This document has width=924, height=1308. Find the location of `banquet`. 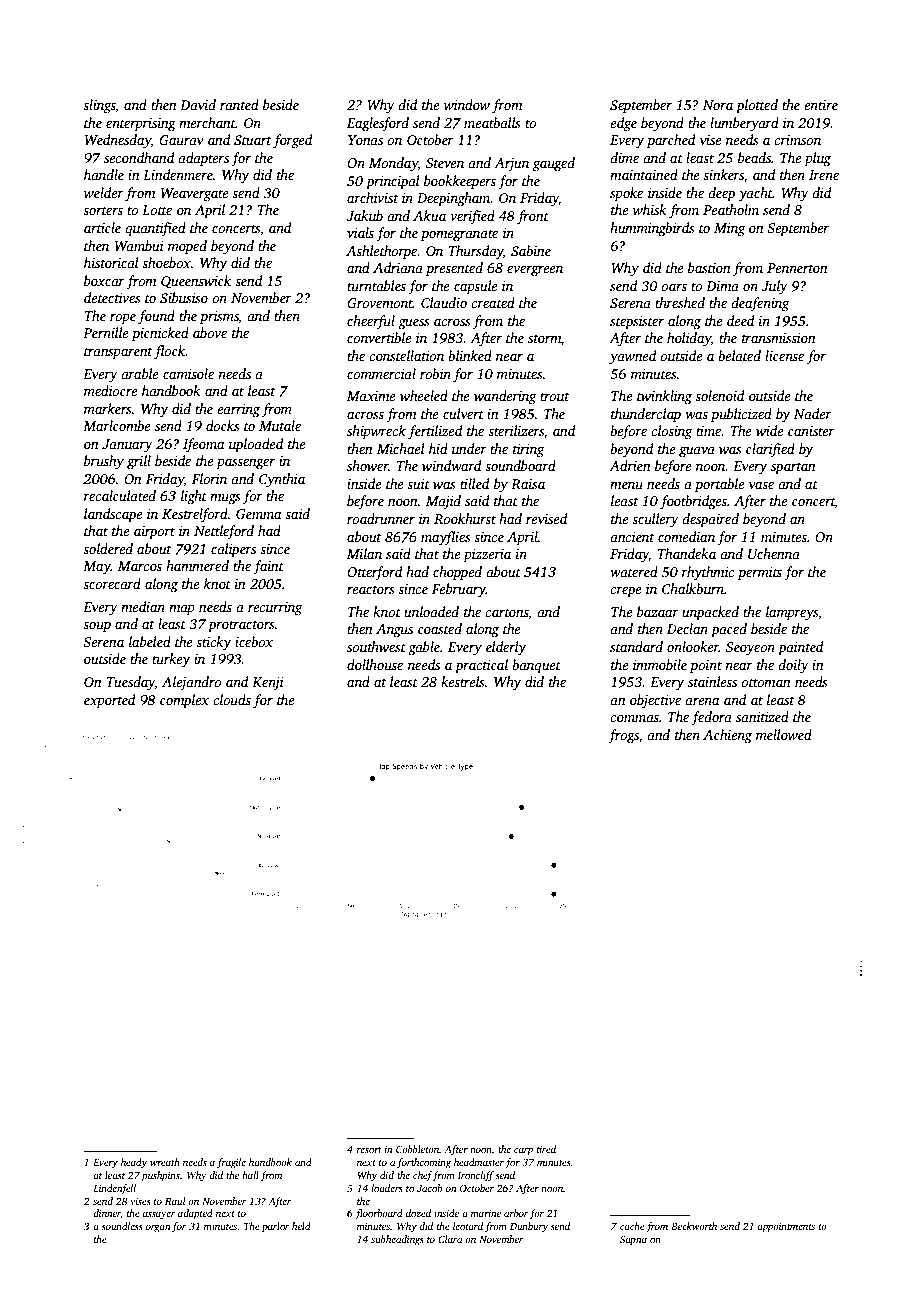

banquet is located at coordinates (536, 666).
